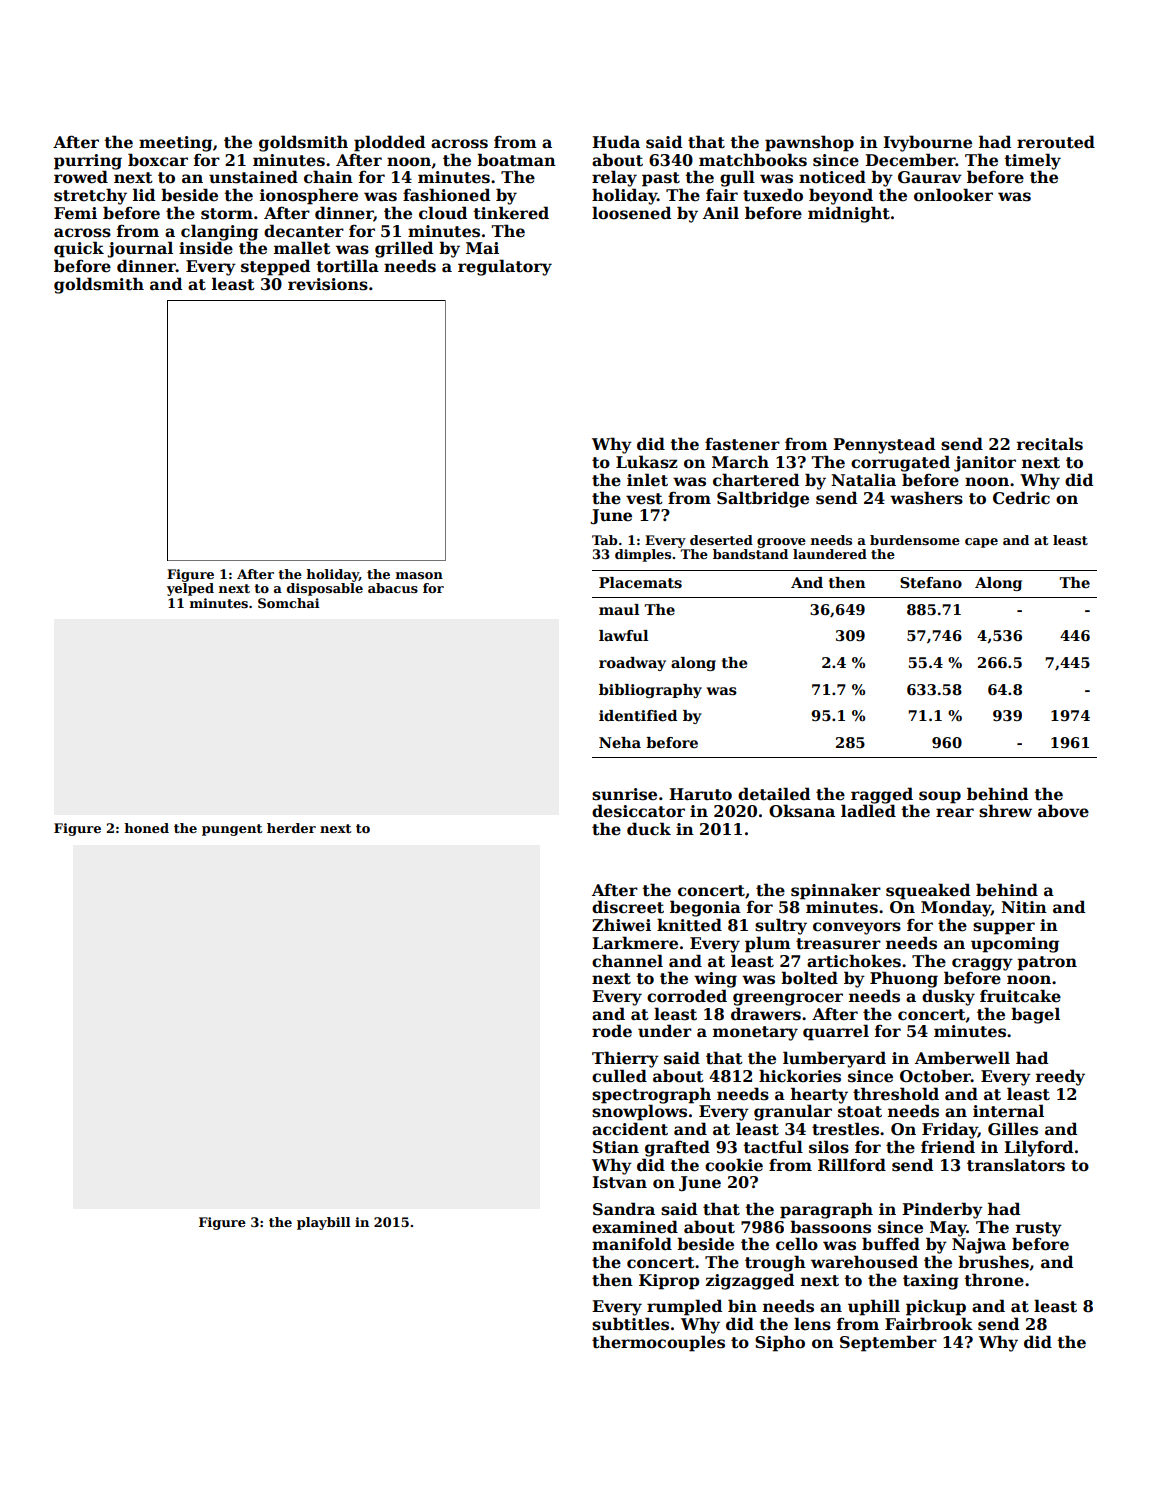 The width and height of the screenshot is (1151, 1489). Describe the element at coordinates (206, 248) in the screenshot. I see `inside` at that location.
